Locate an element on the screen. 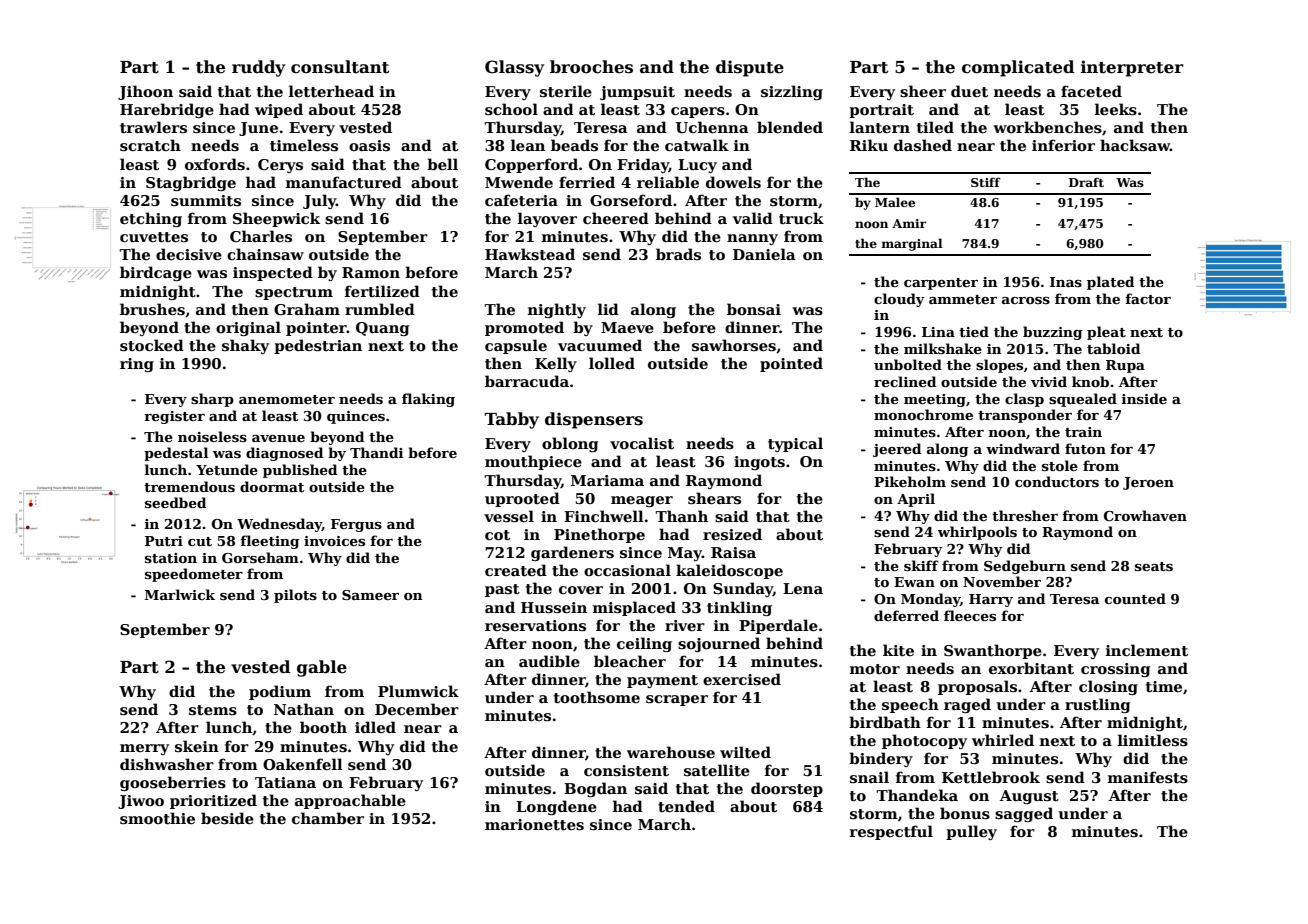  knob is located at coordinates (1090, 381).
